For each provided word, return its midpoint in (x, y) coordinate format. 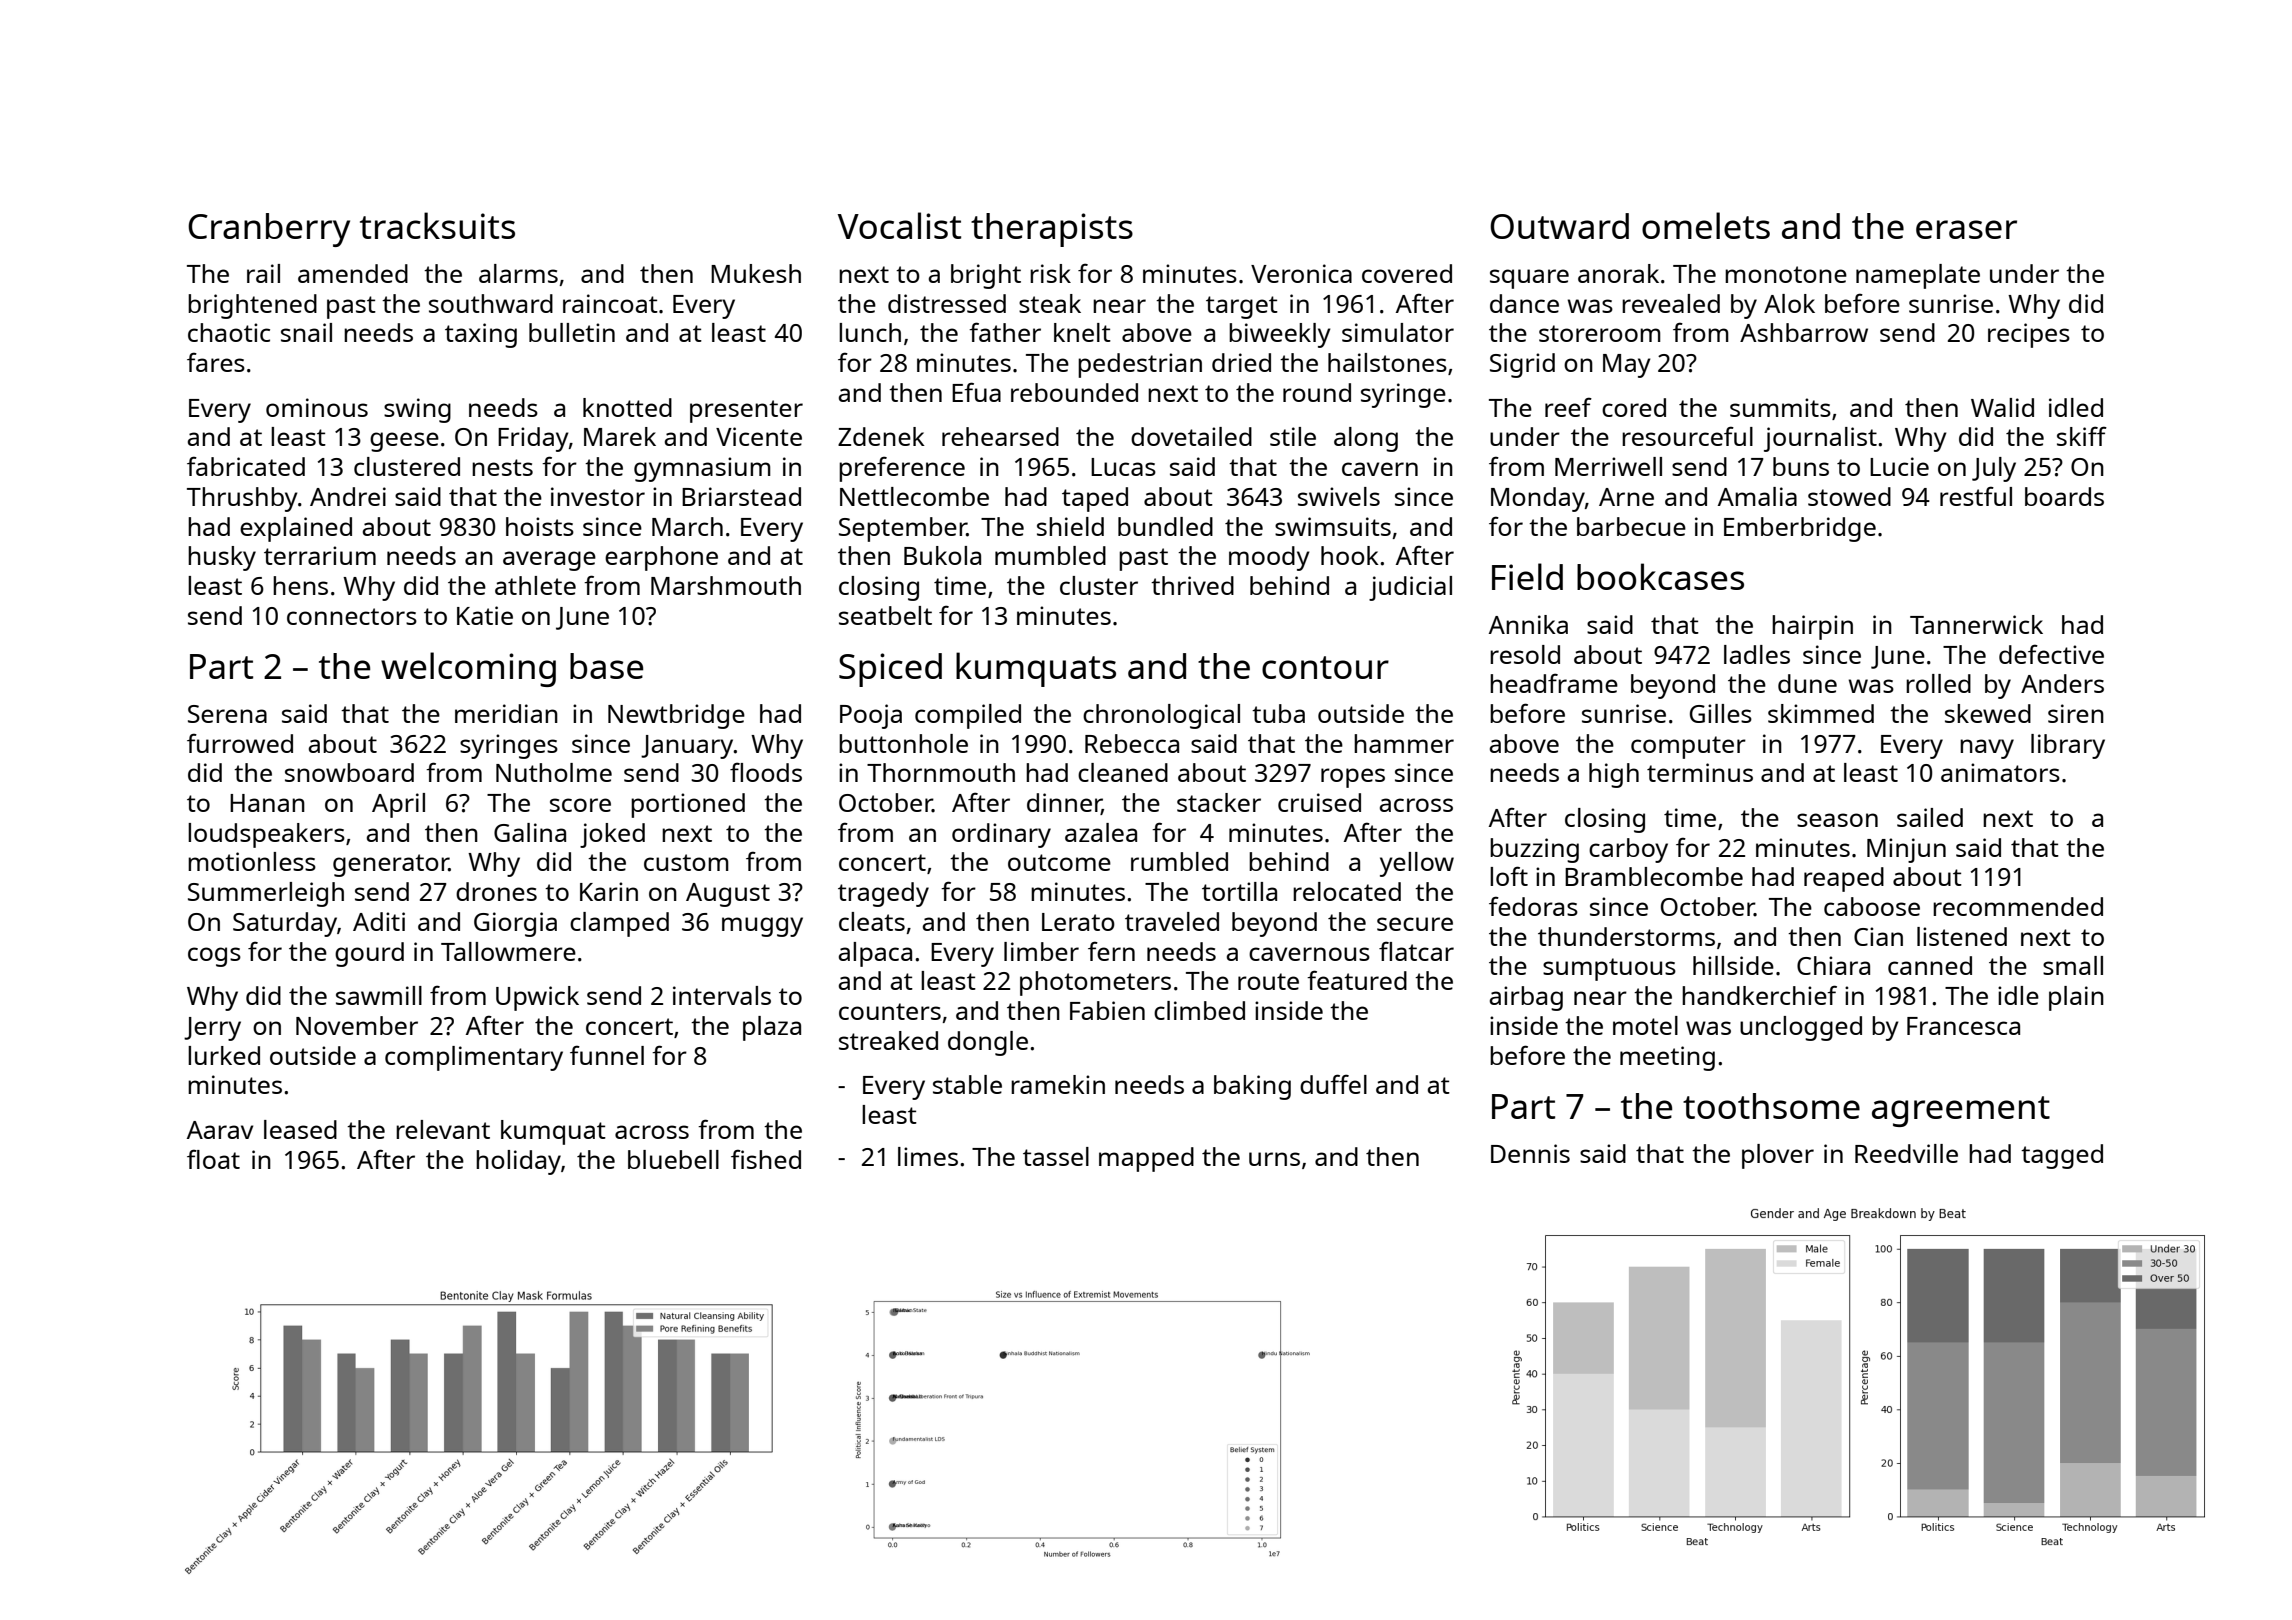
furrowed (240, 743)
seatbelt (885, 615)
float (213, 1159)
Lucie (1899, 466)
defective (2051, 654)
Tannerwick (1976, 624)
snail (306, 332)
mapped (1146, 1159)
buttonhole (903, 743)
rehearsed (1000, 436)
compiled (968, 716)
